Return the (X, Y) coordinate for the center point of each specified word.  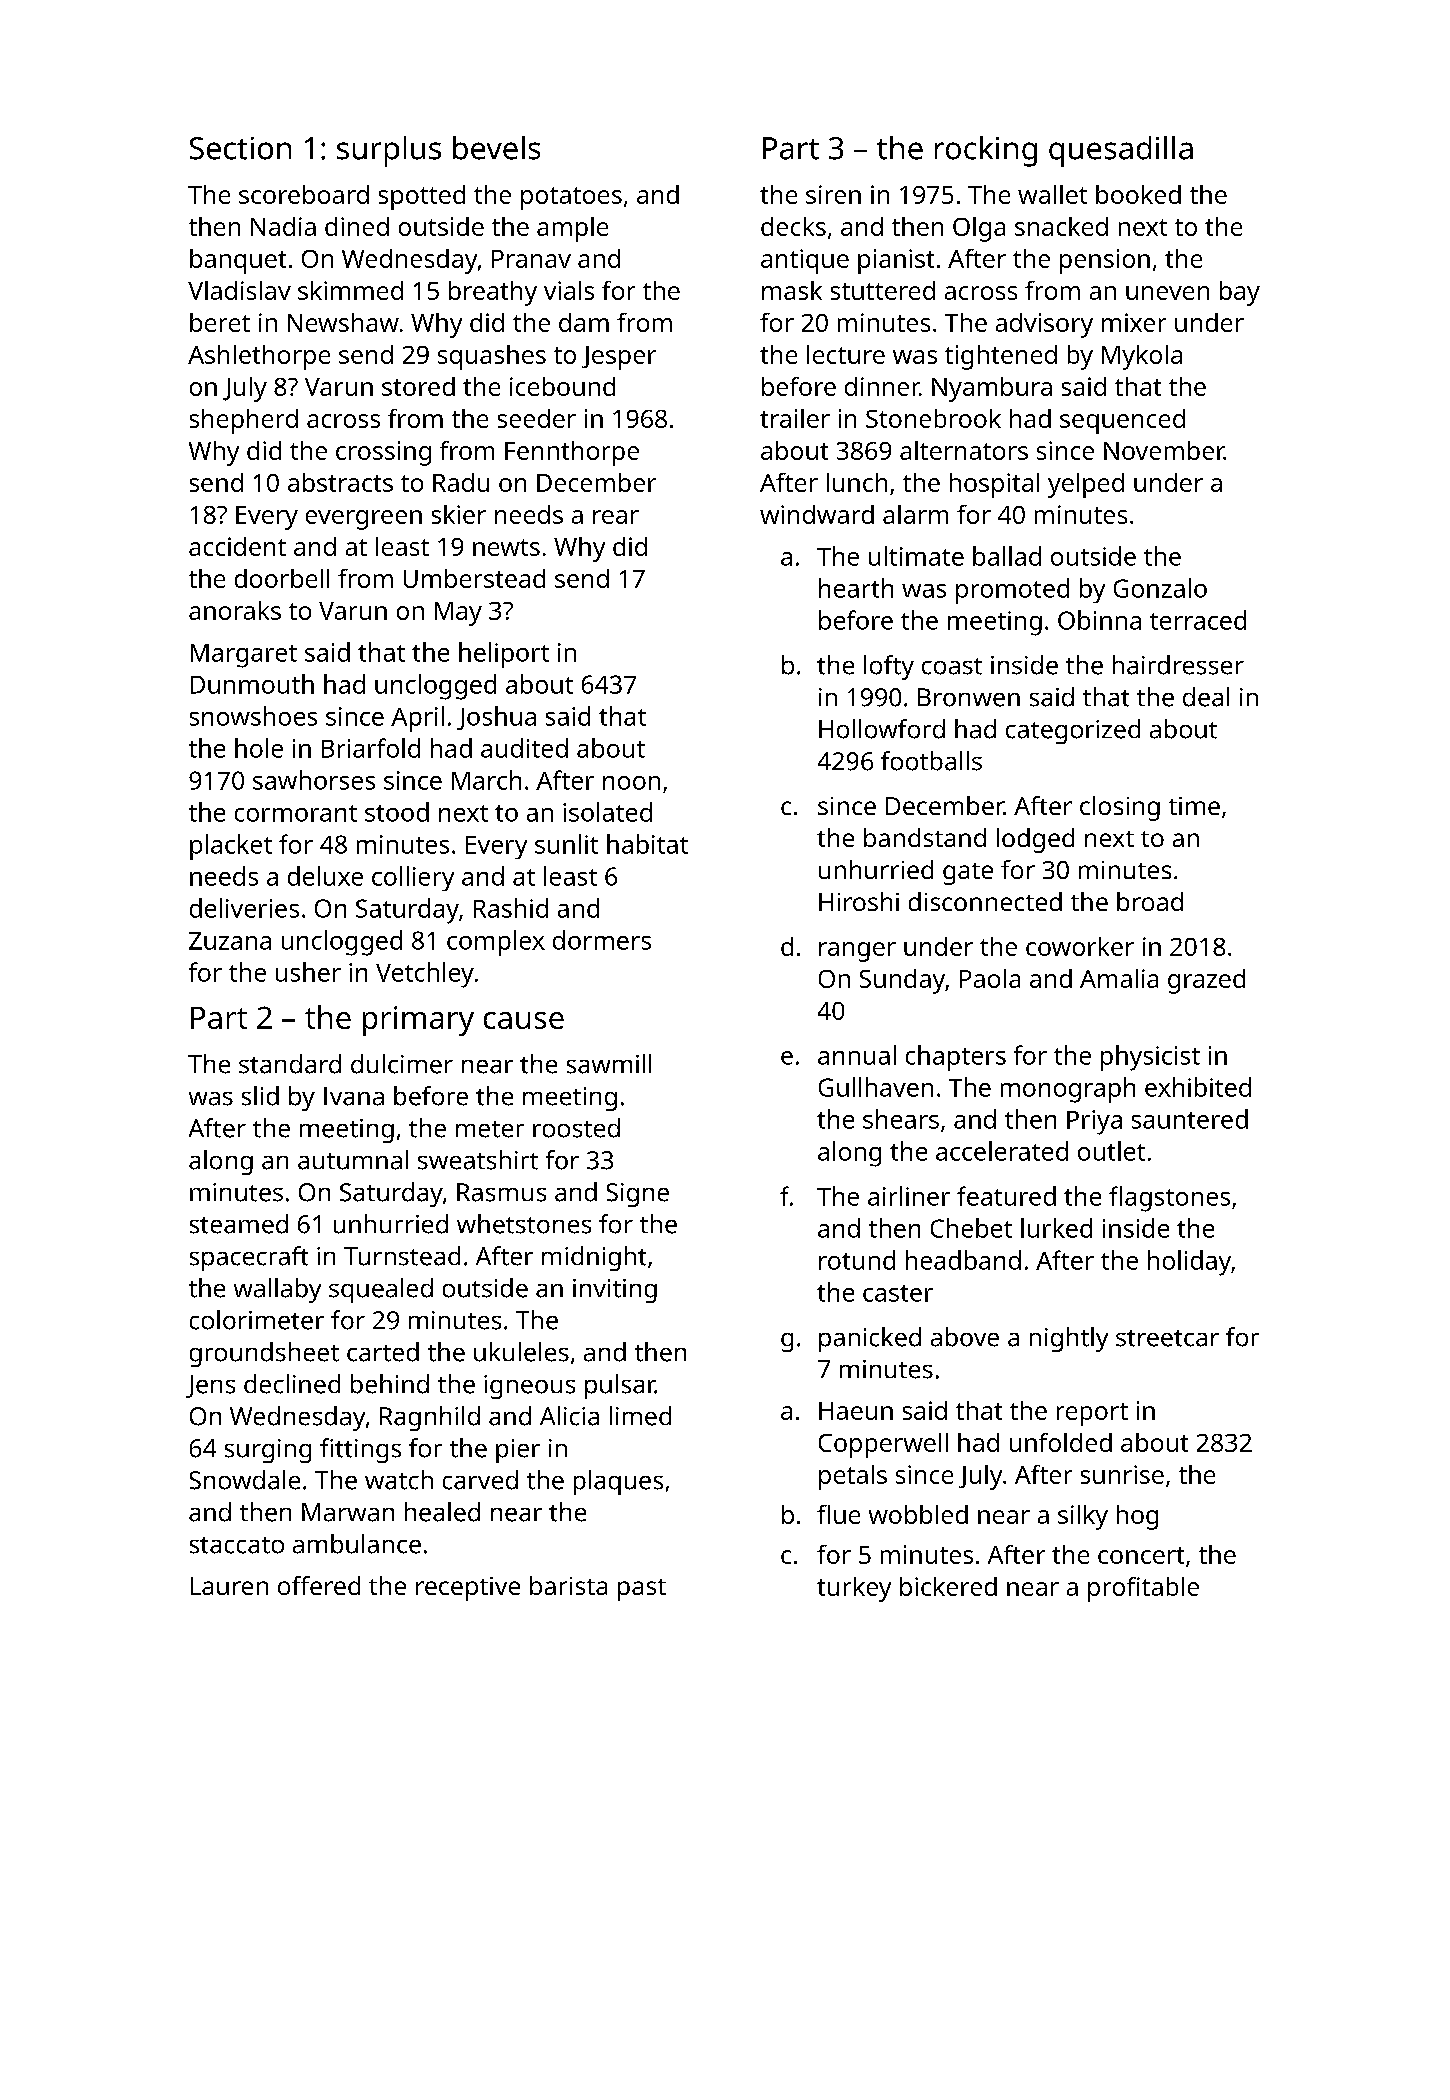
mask (792, 290)
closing (1120, 808)
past (642, 1590)
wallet (1052, 194)
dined (357, 226)
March (486, 780)
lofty (889, 667)
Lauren (229, 1586)
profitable (1143, 1589)
